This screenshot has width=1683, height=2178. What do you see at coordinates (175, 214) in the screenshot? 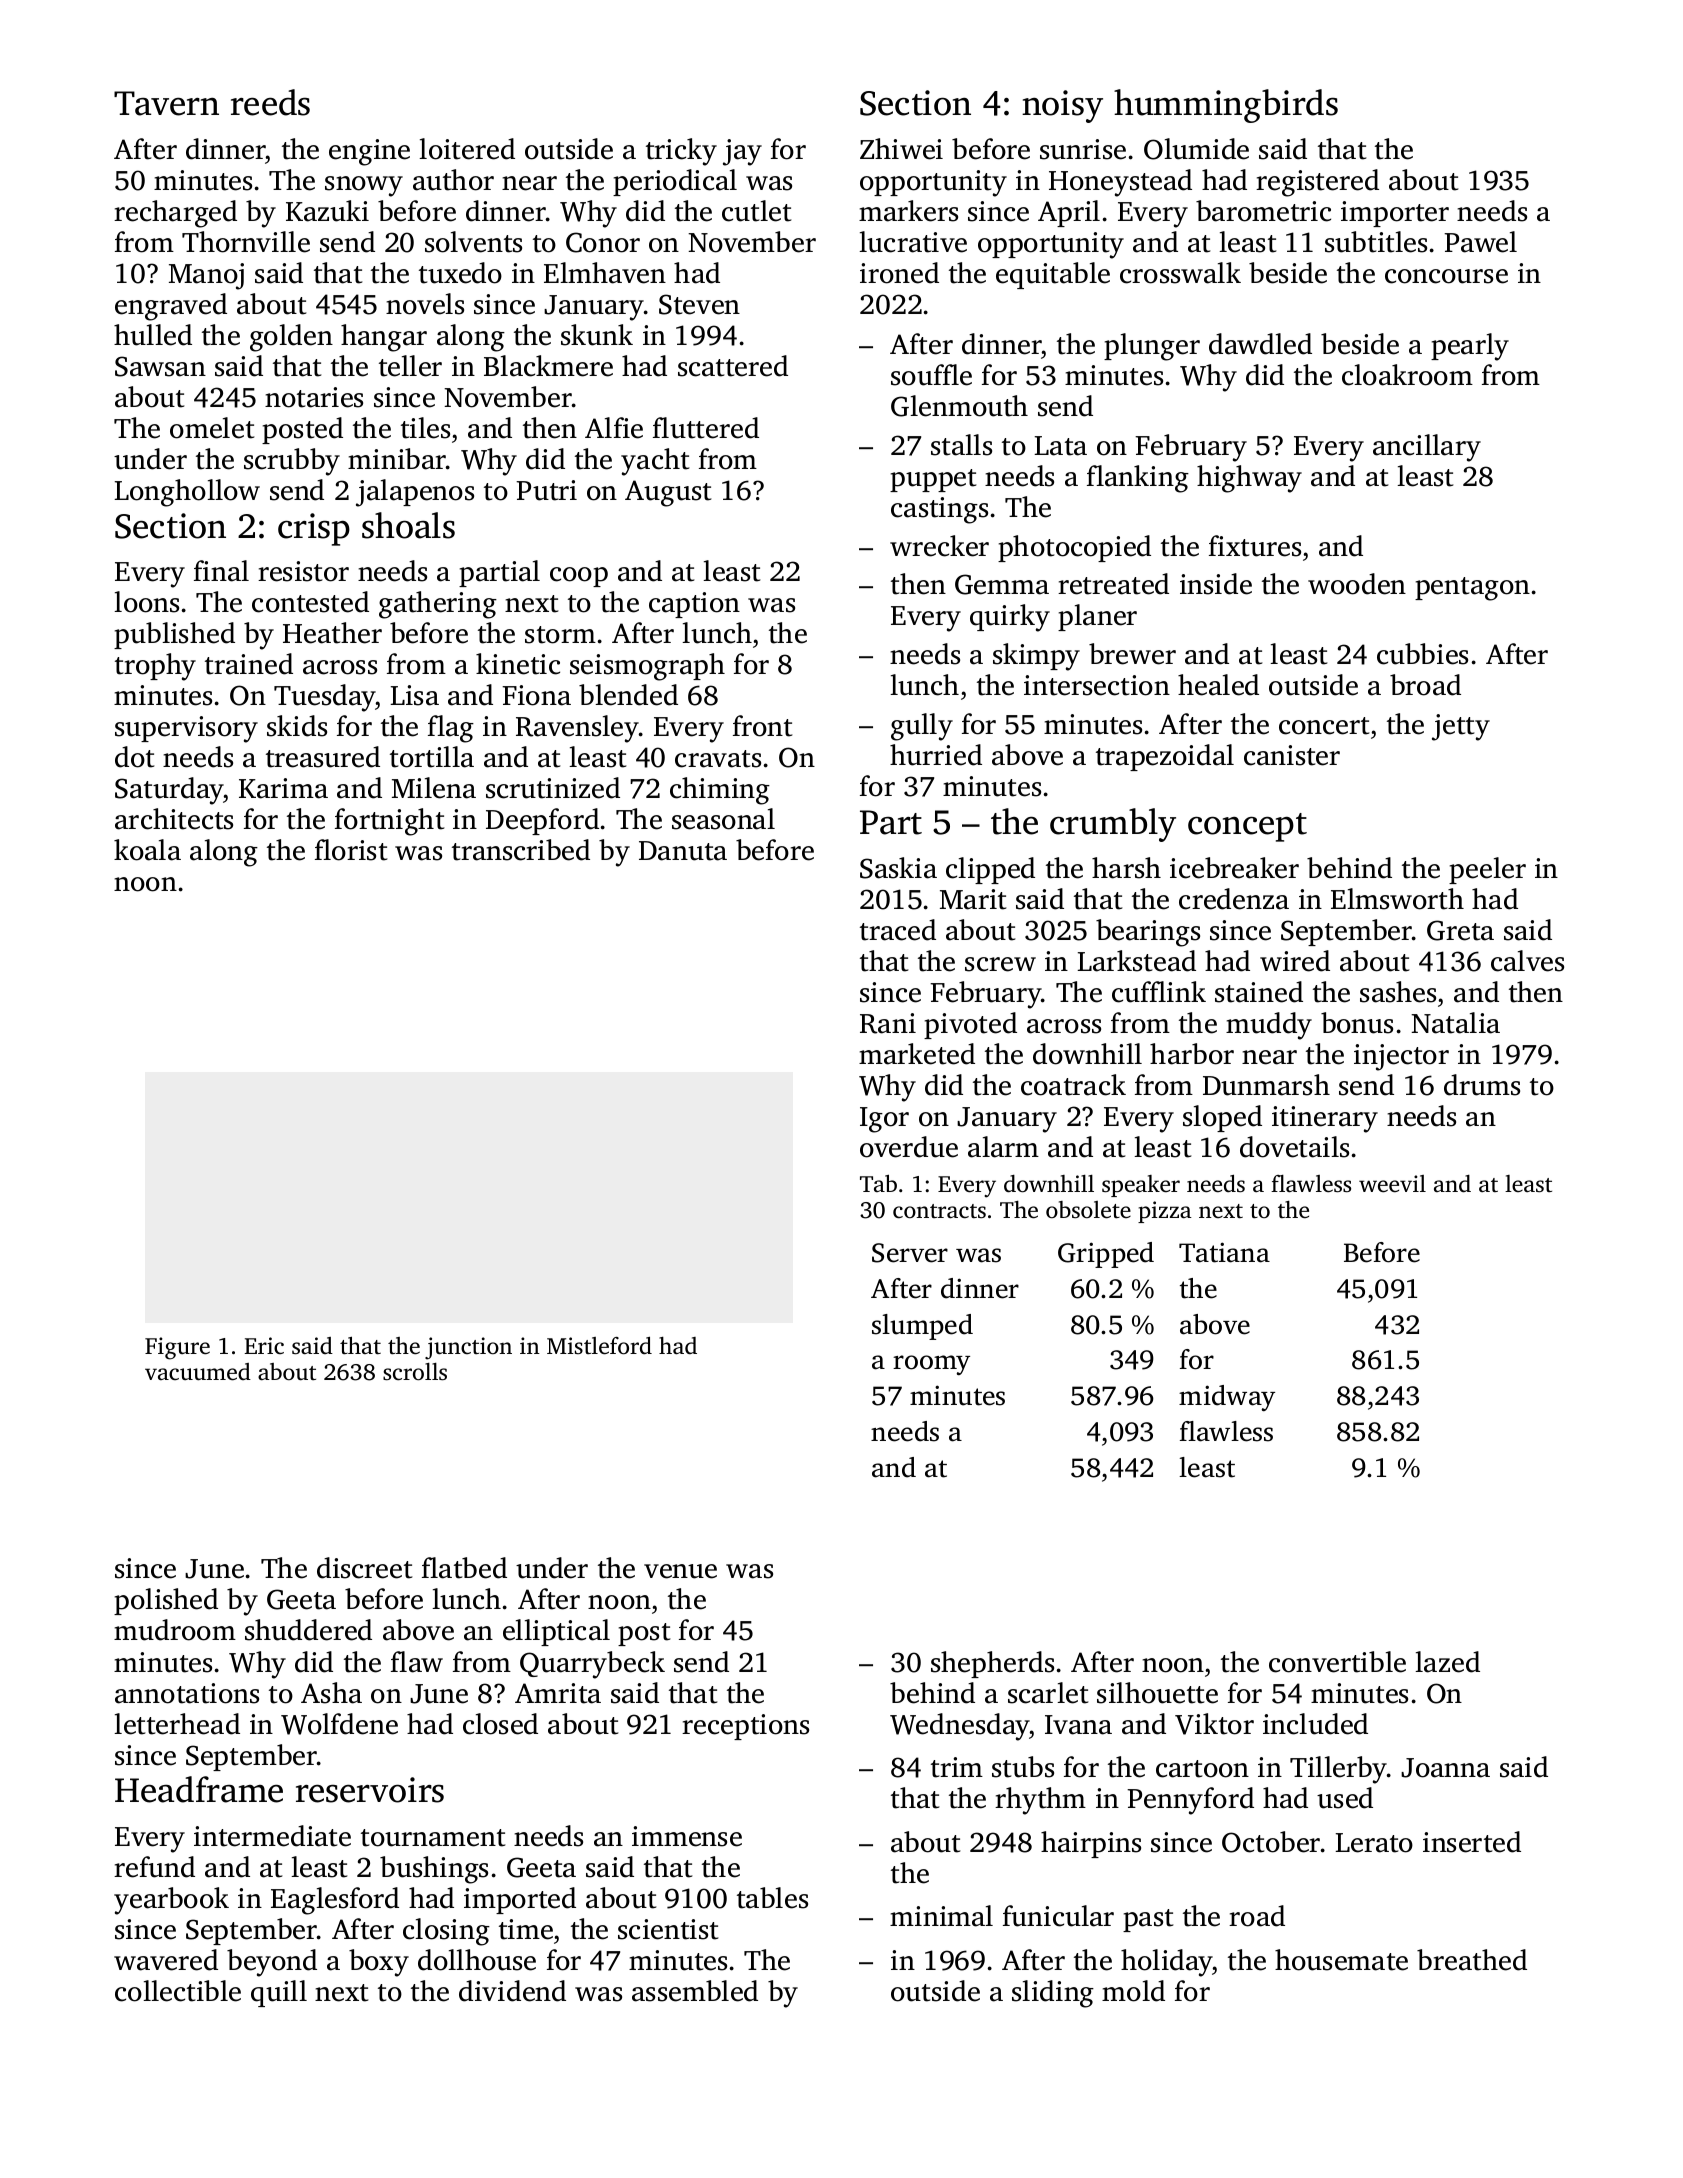
I see `recharged` at bounding box center [175, 214].
